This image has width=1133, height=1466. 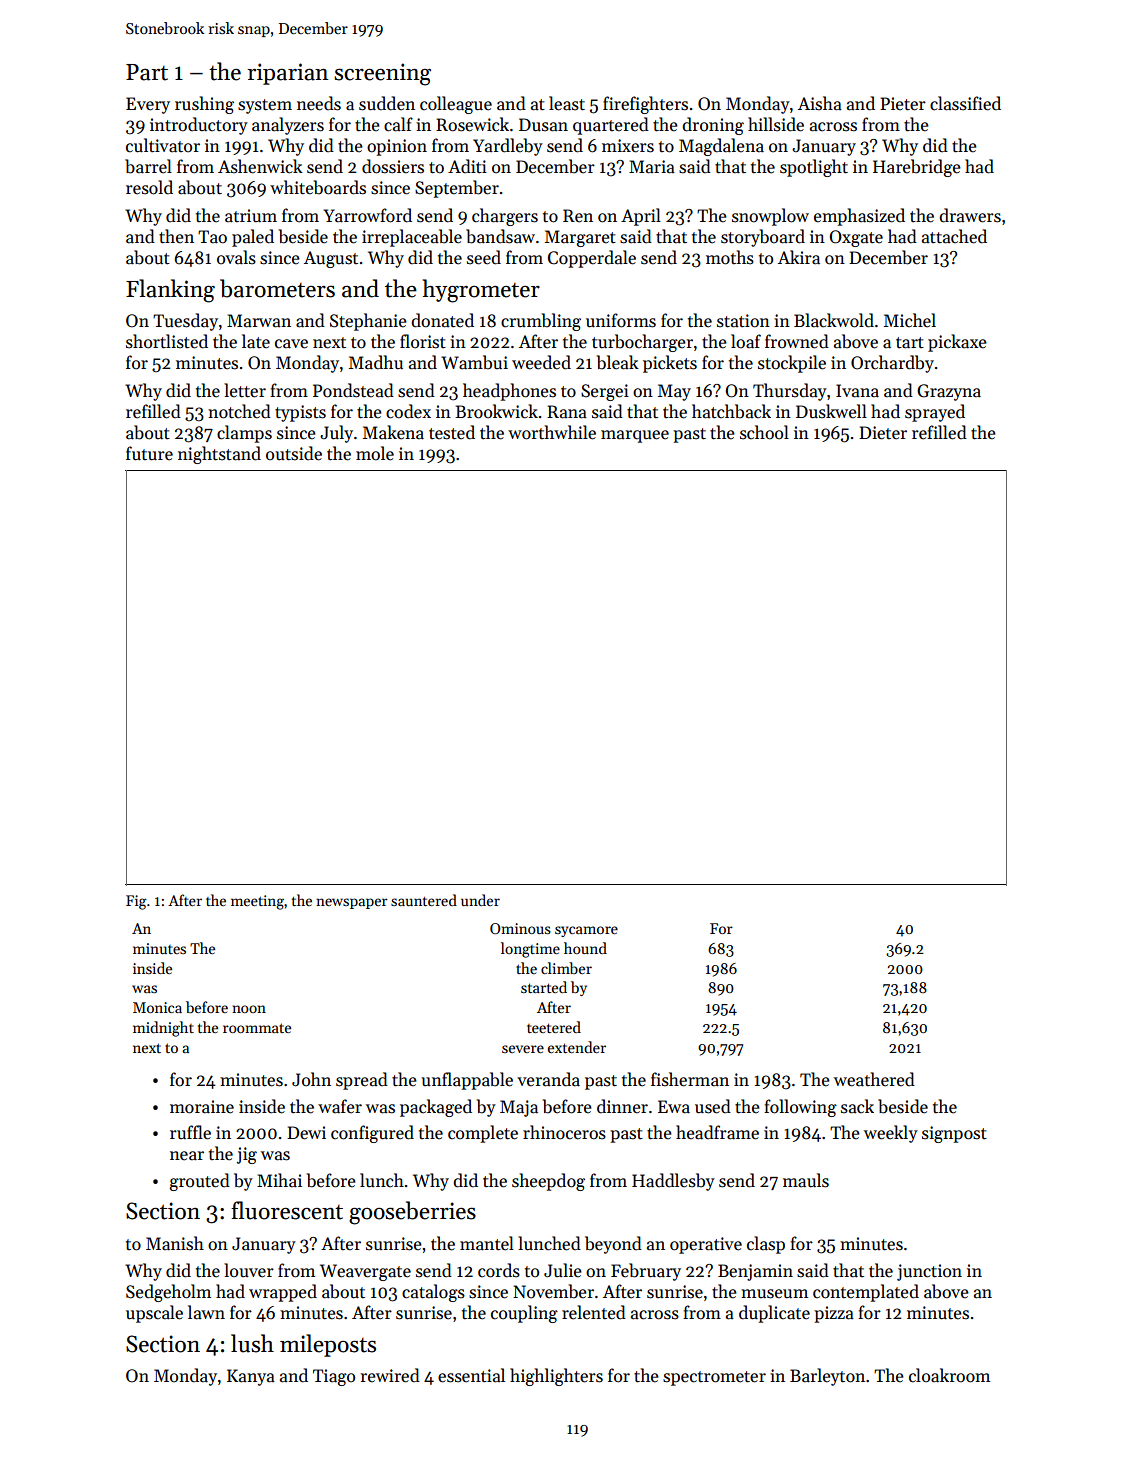 What do you see at coordinates (874, 1079) in the image?
I see `weathered` at bounding box center [874, 1079].
